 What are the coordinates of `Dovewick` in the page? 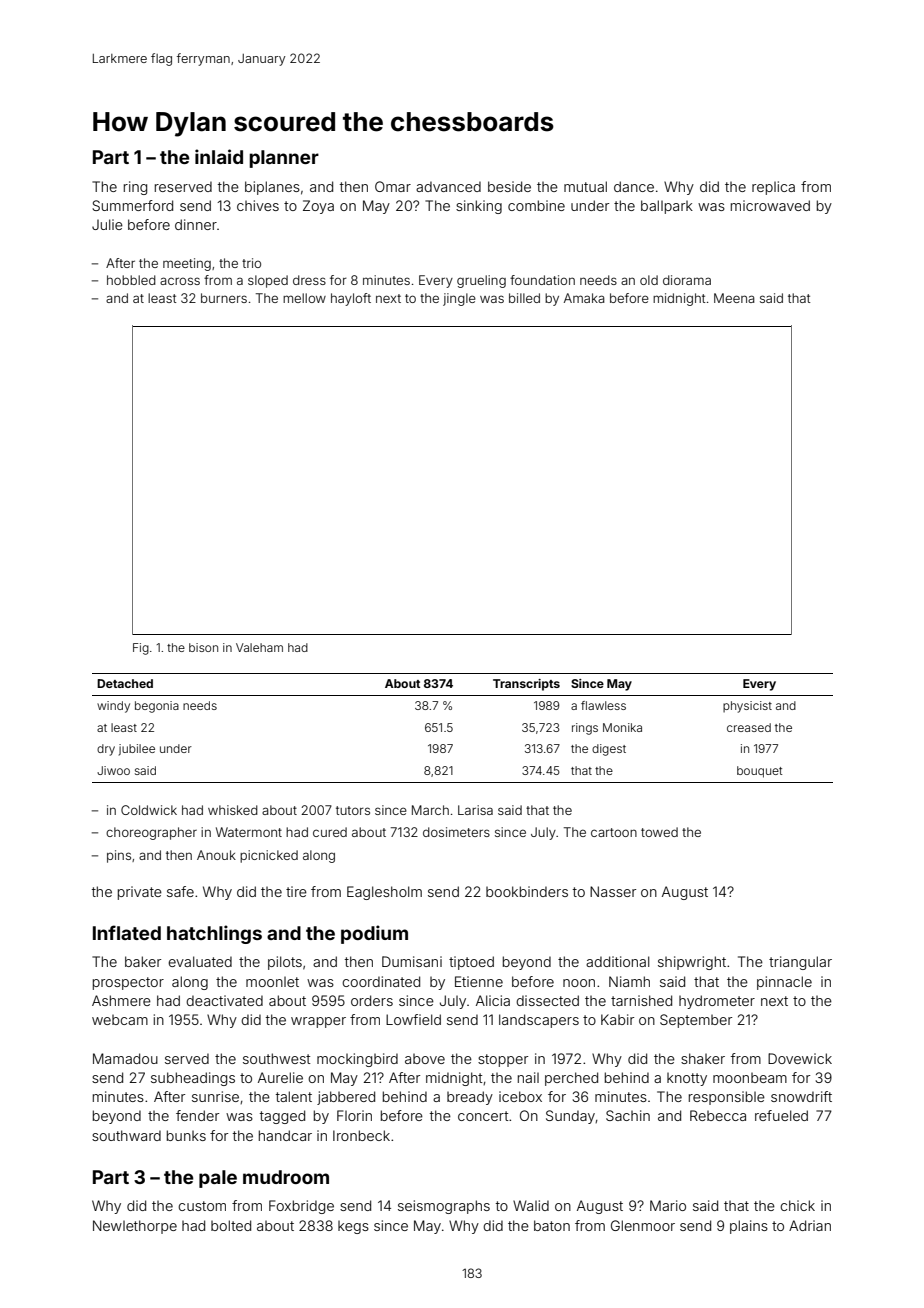 It's located at (800, 1058).
